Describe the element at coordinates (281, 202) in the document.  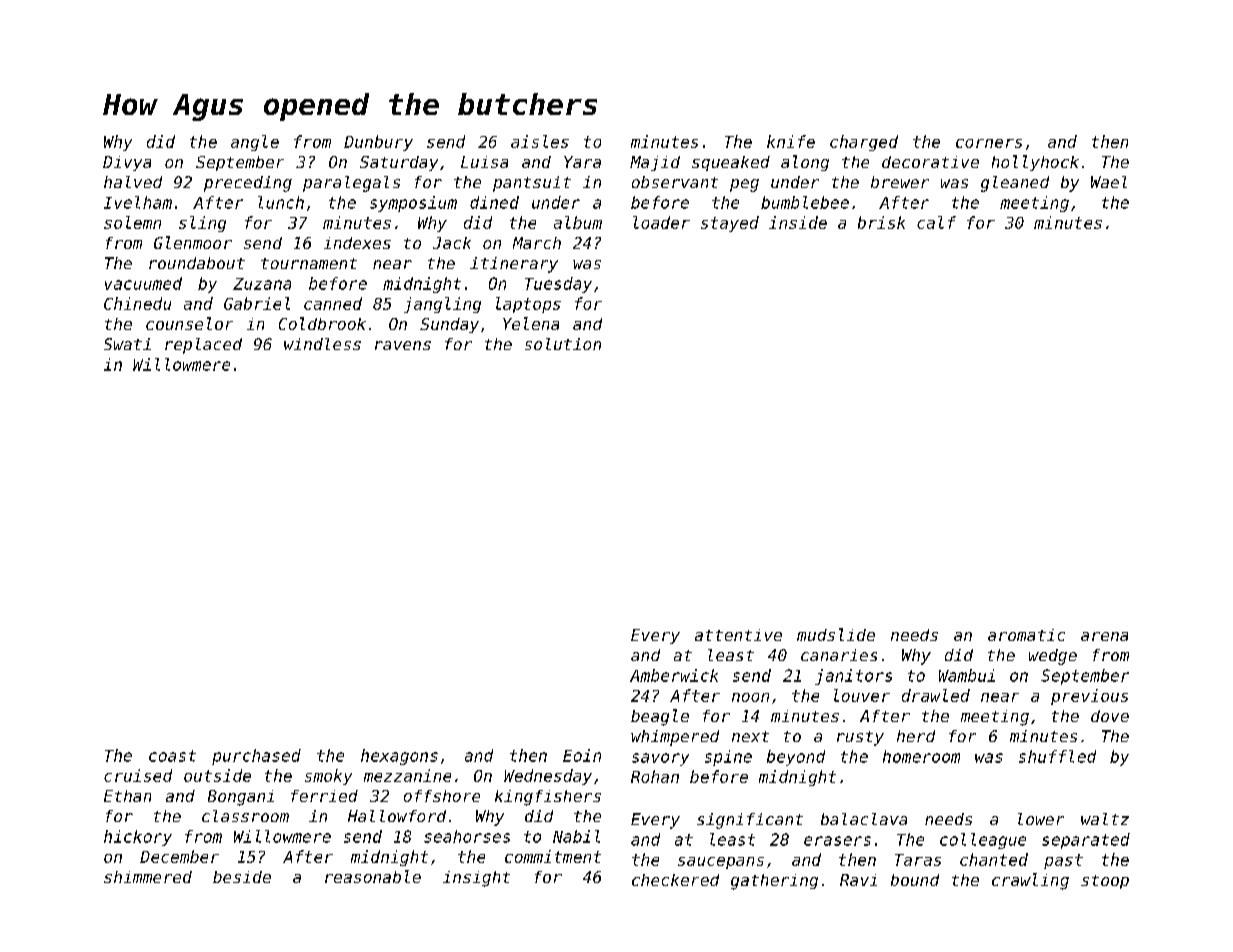
I see `lunch` at that location.
